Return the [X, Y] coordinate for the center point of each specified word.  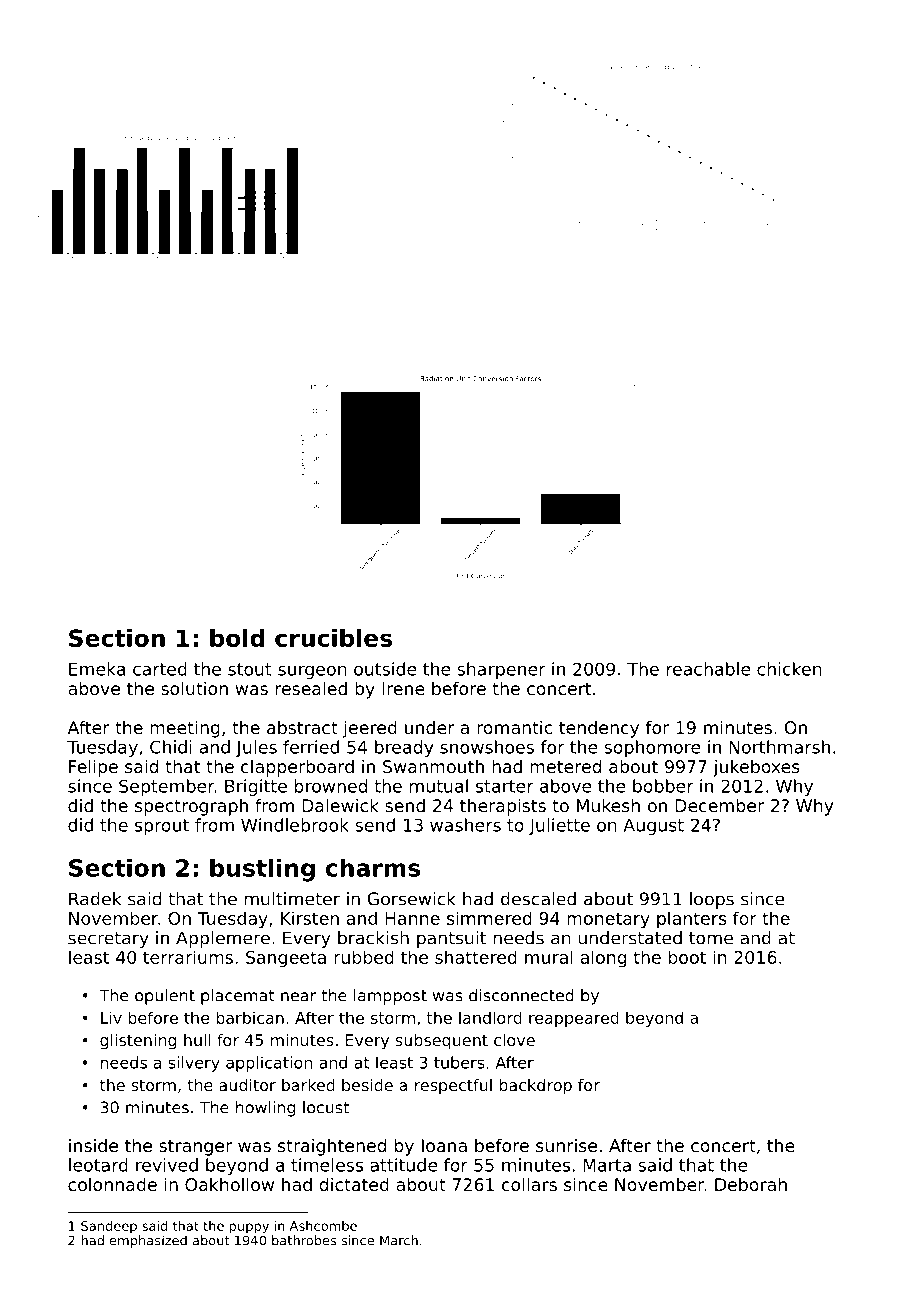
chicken [789, 669]
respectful [453, 1087]
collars [529, 1184]
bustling [262, 870]
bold [237, 638]
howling [265, 1109]
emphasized [148, 1241]
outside [385, 669]
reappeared [574, 1019]
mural [549, 957]
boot [687, 957]
